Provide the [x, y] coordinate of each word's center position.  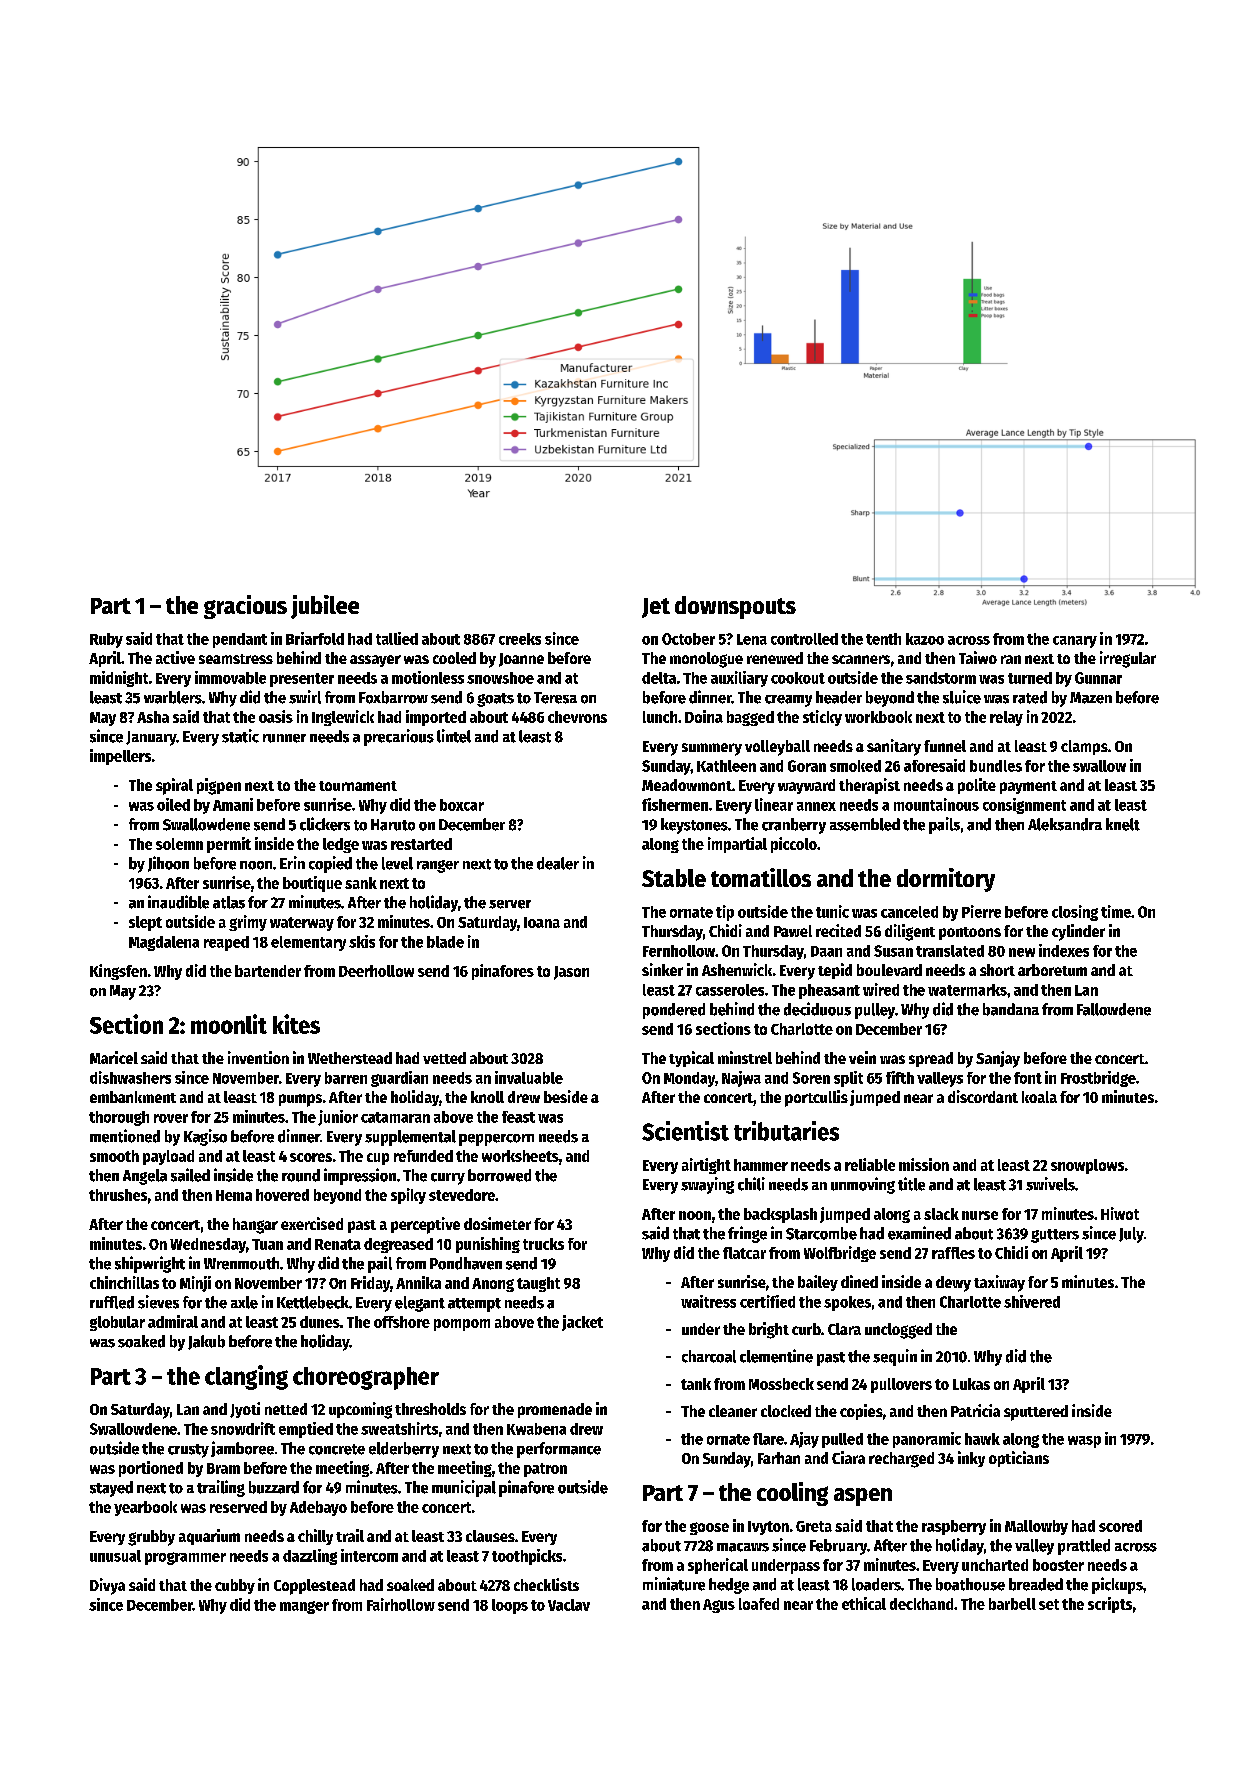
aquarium [209, 1537]
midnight [119, 679]
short [997, 970]
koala [1039, 1097]
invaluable [529, 1077]
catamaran [395, 1117]
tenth [883, 639]
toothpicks [527, 1557]
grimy [248, 923]
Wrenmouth [241, 1263]
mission [924, 1164]
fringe [747, 1234]
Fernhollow [679, 951]
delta [659, 678]
